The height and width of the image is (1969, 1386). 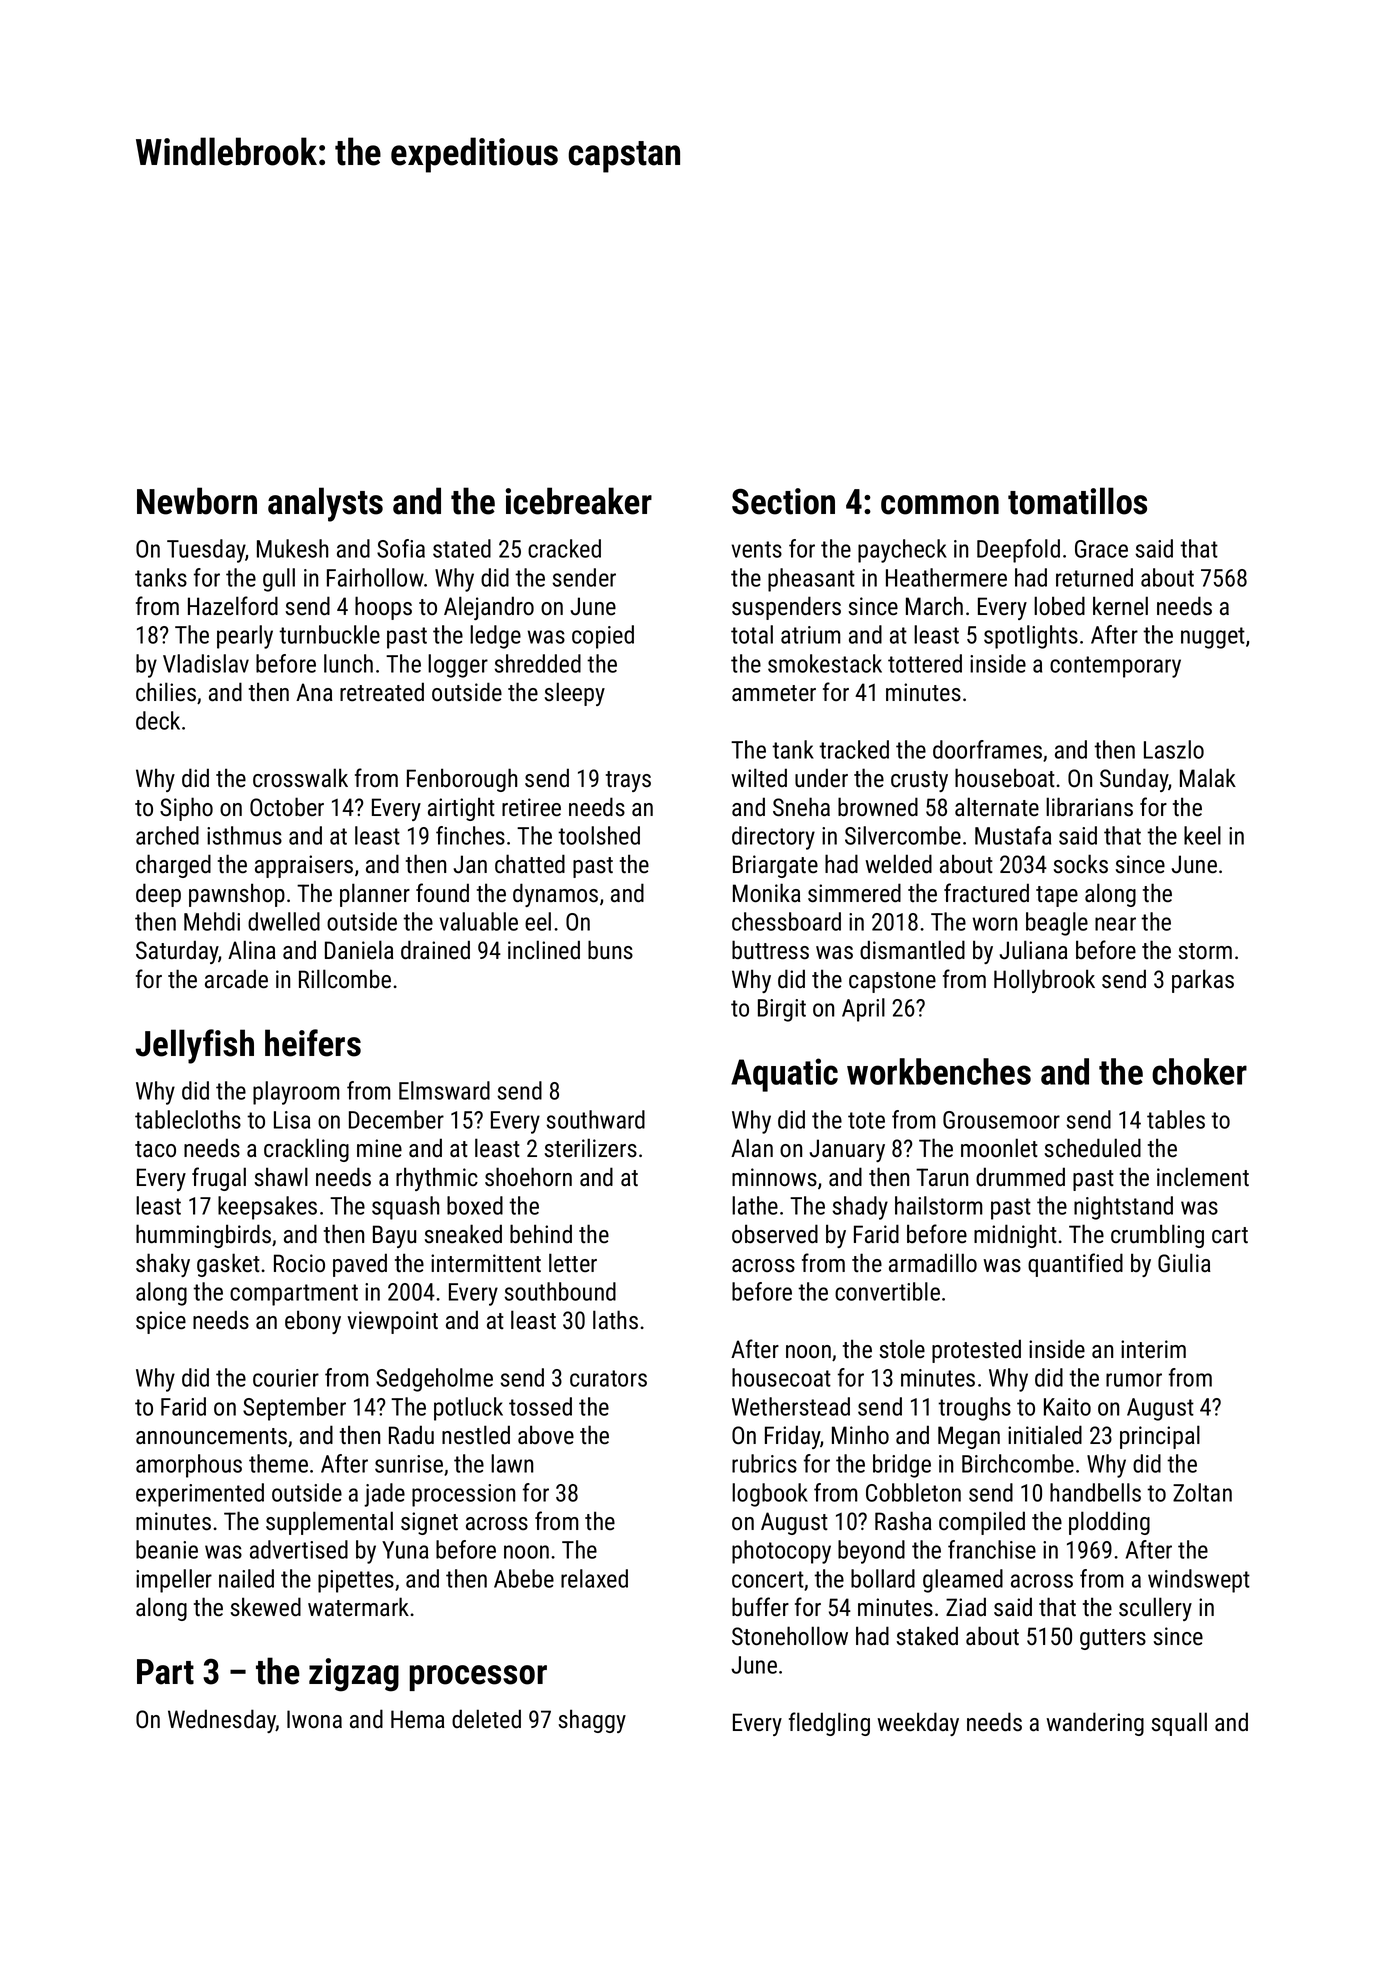 What do you see at coordinates (999, 1148) in the image?
I see `moonlet` at bounding box center [999, 1148].
